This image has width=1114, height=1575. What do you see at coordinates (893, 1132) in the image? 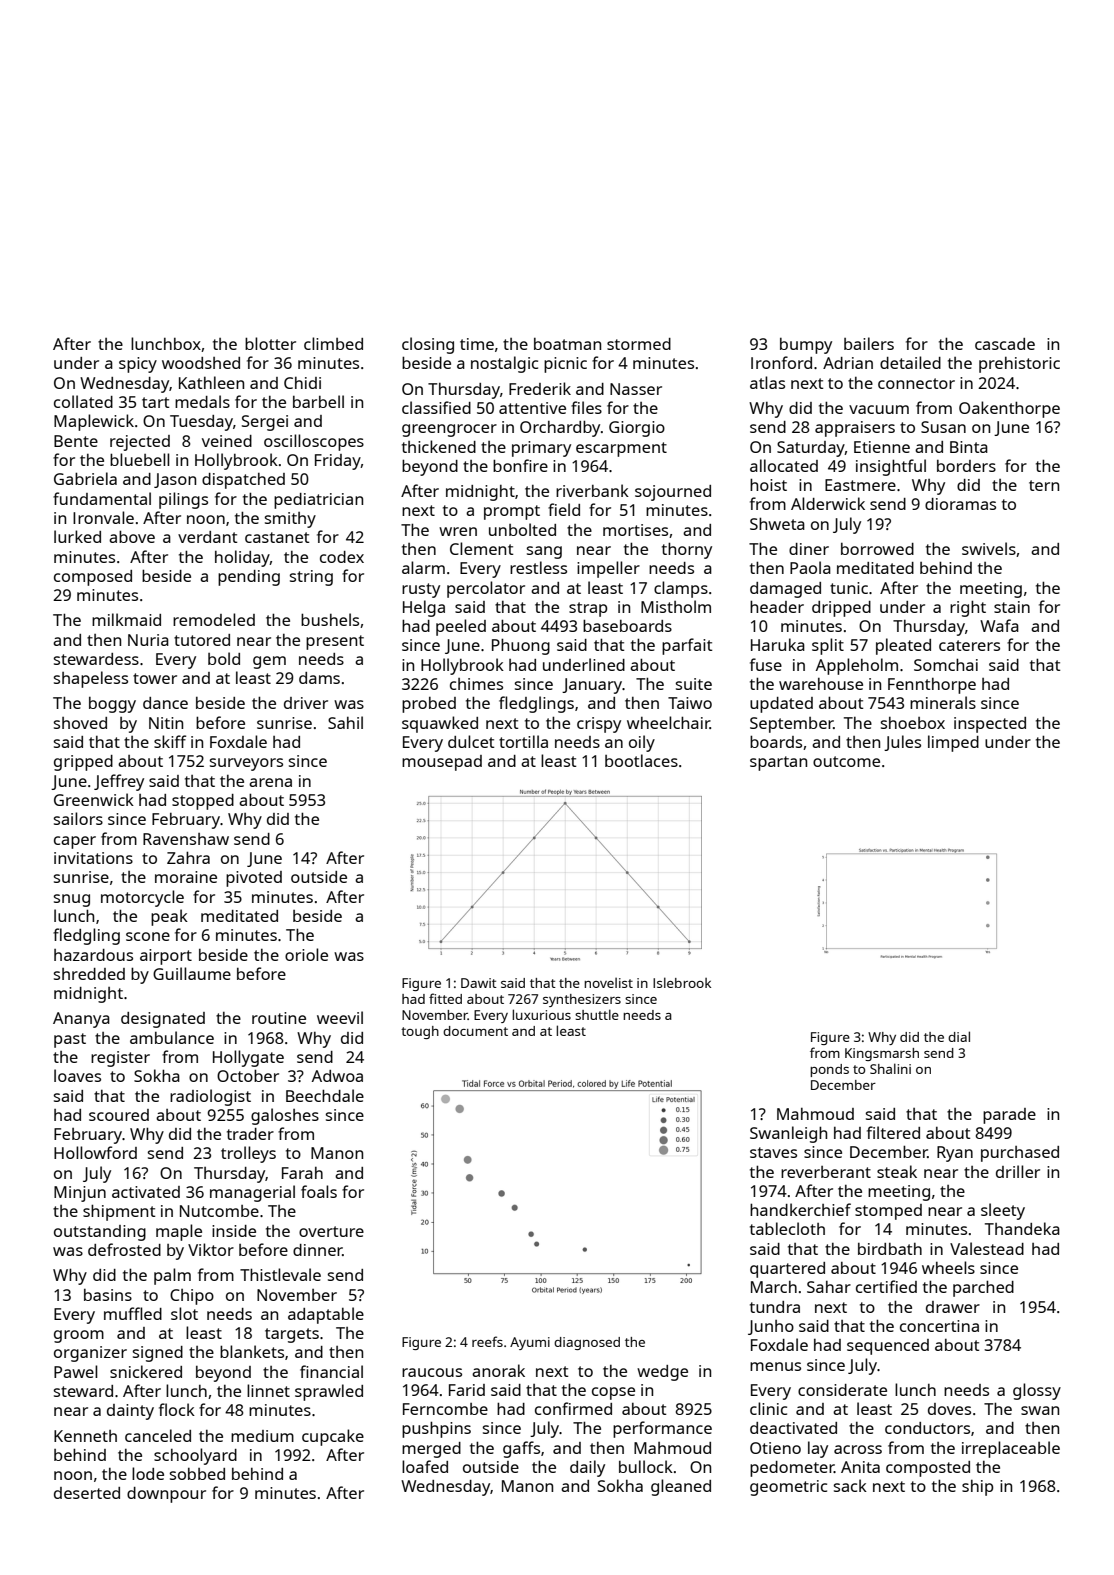
I see `filtered` at bounding box center [893, 1132].
